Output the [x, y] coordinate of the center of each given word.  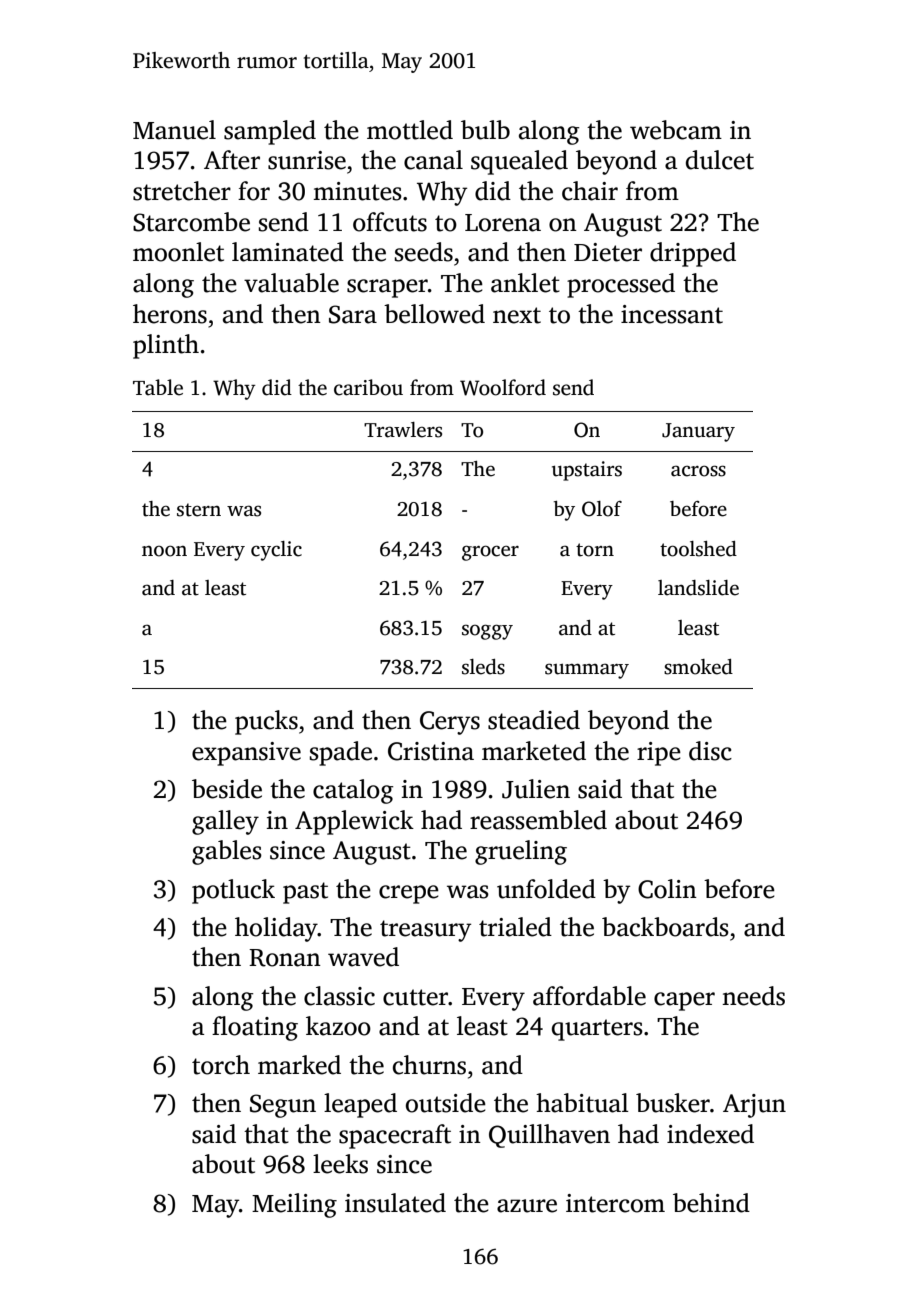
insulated [395, 1203]
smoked [698, 667]
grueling [521, 852]
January [698, 432]
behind [711, 1203]
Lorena [503, 223]
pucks [266, 722]
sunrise [307, 160]
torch [221, 1065]
